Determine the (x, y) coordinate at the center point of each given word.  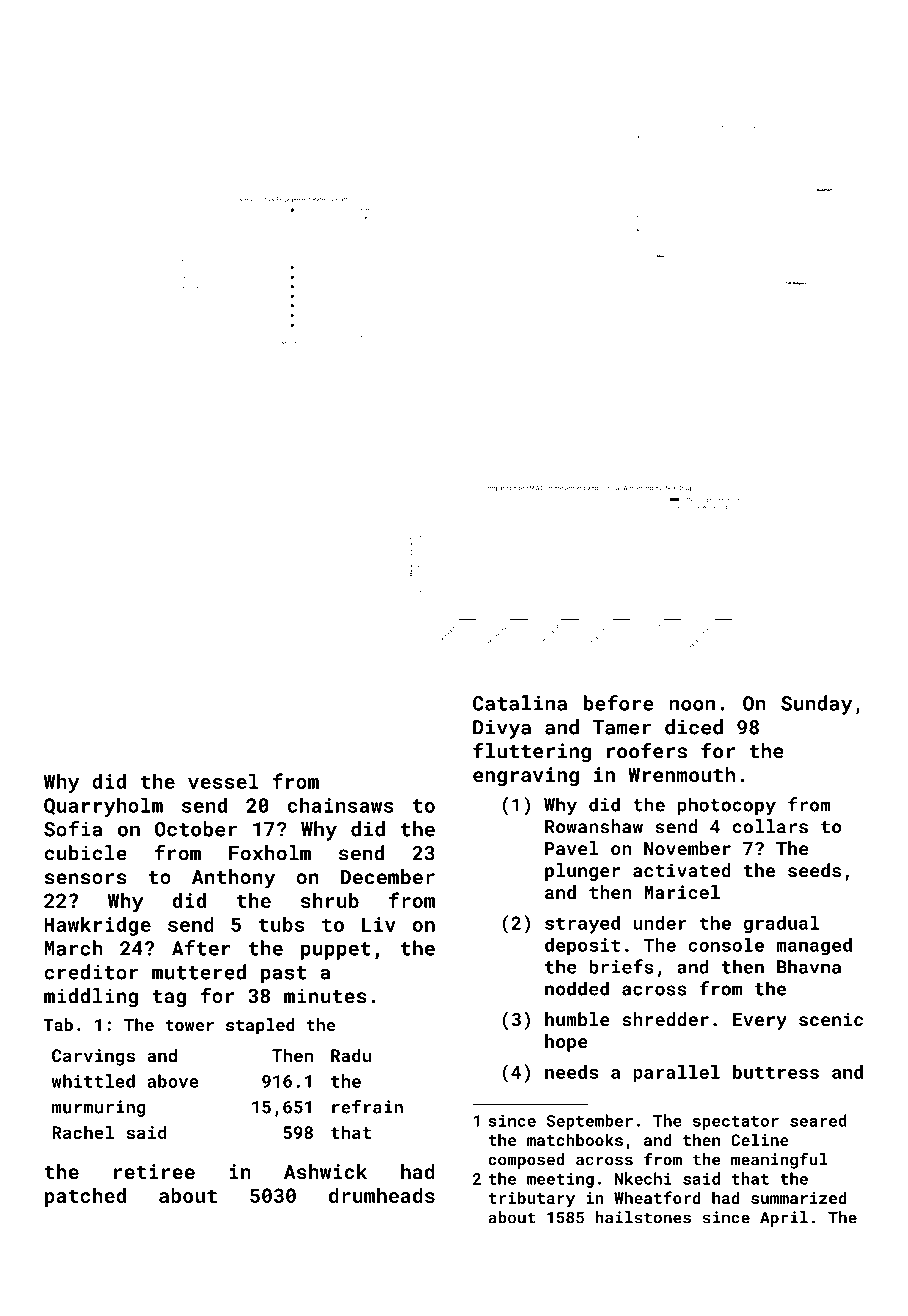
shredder (665, 1019)
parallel (676, 1074)
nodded (577, 988)
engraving (526, 776)
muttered (199, 972)
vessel (223, 781)
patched (85, 1197)
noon (692, 705)
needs (571, 1072)
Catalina (520, 703)
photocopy (727, 806)
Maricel (682, 892)
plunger (582, 872)
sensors (86, 879)
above (173, 1081)
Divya (502, 729)
